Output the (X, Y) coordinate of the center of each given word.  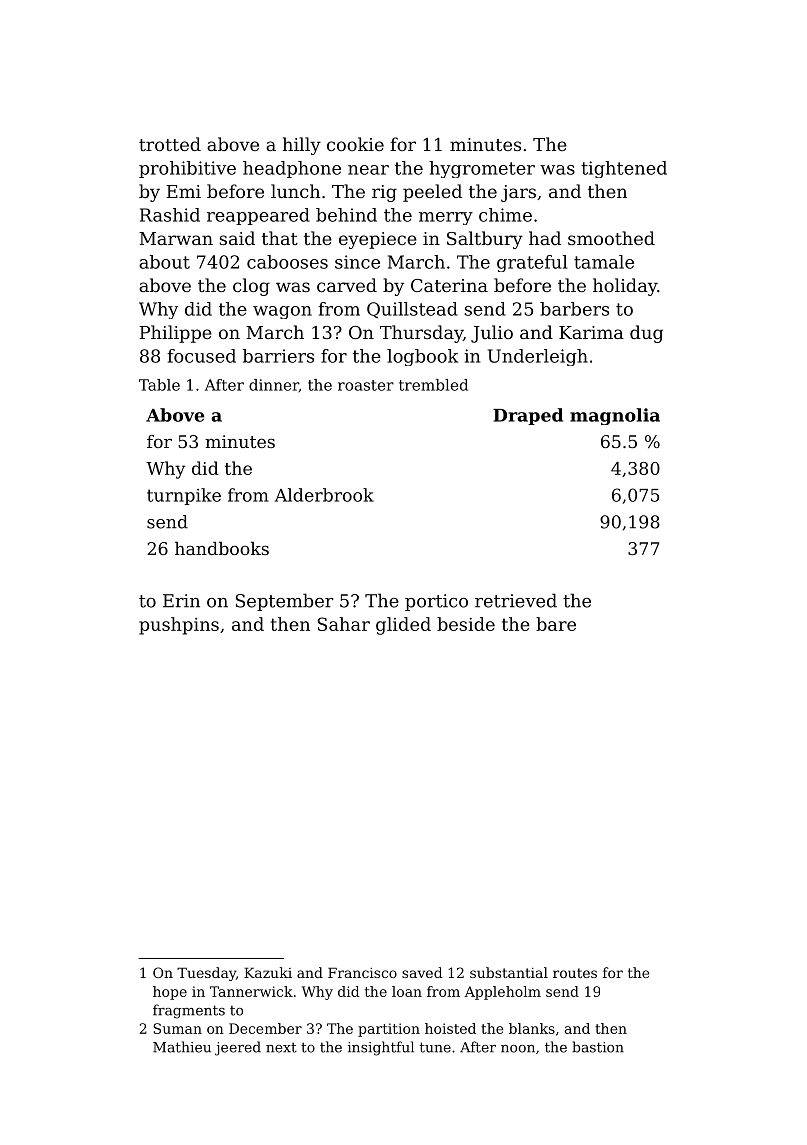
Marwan (176, 238)
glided (403, 626)
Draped (528, 416)
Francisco (362, 972)
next (281, 1048)
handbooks (222, 548)
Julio (492, 334)
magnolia (615, 416)
